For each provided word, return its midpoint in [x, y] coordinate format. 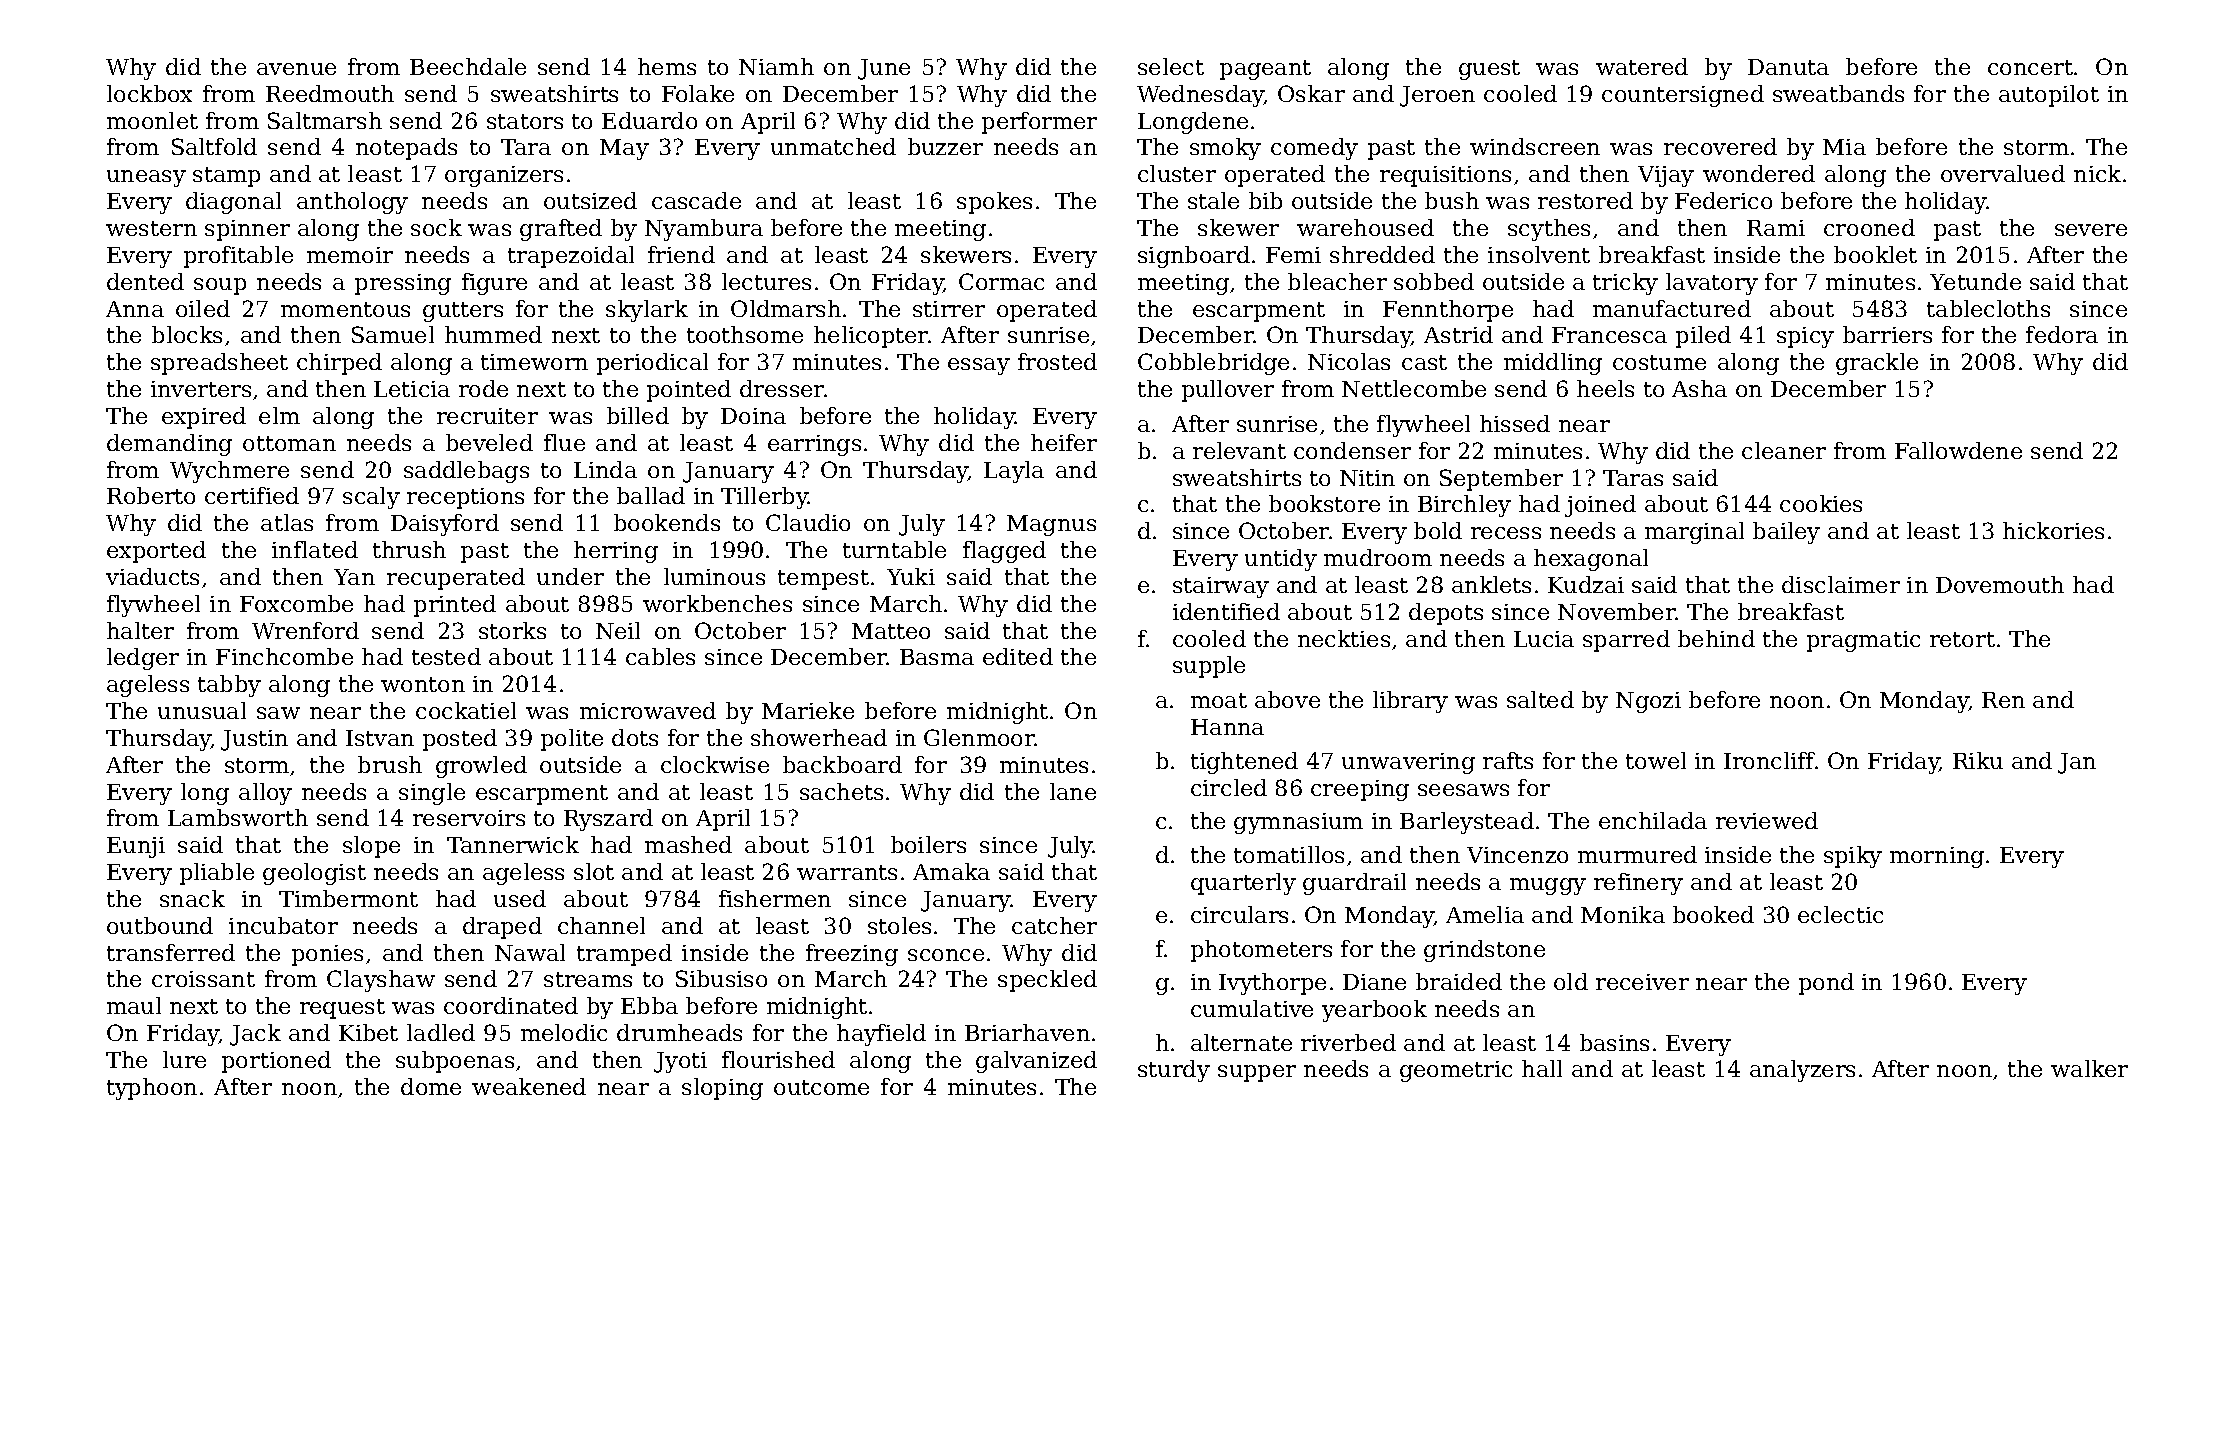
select [1171, 66]
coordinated [511, 1005]
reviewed [1767, 820]
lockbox [149, 93]
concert [2030, 67]
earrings [814, 445]
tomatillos [1289, 854]
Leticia [412, 389]
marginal [1694, 533]
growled [481, 767]
